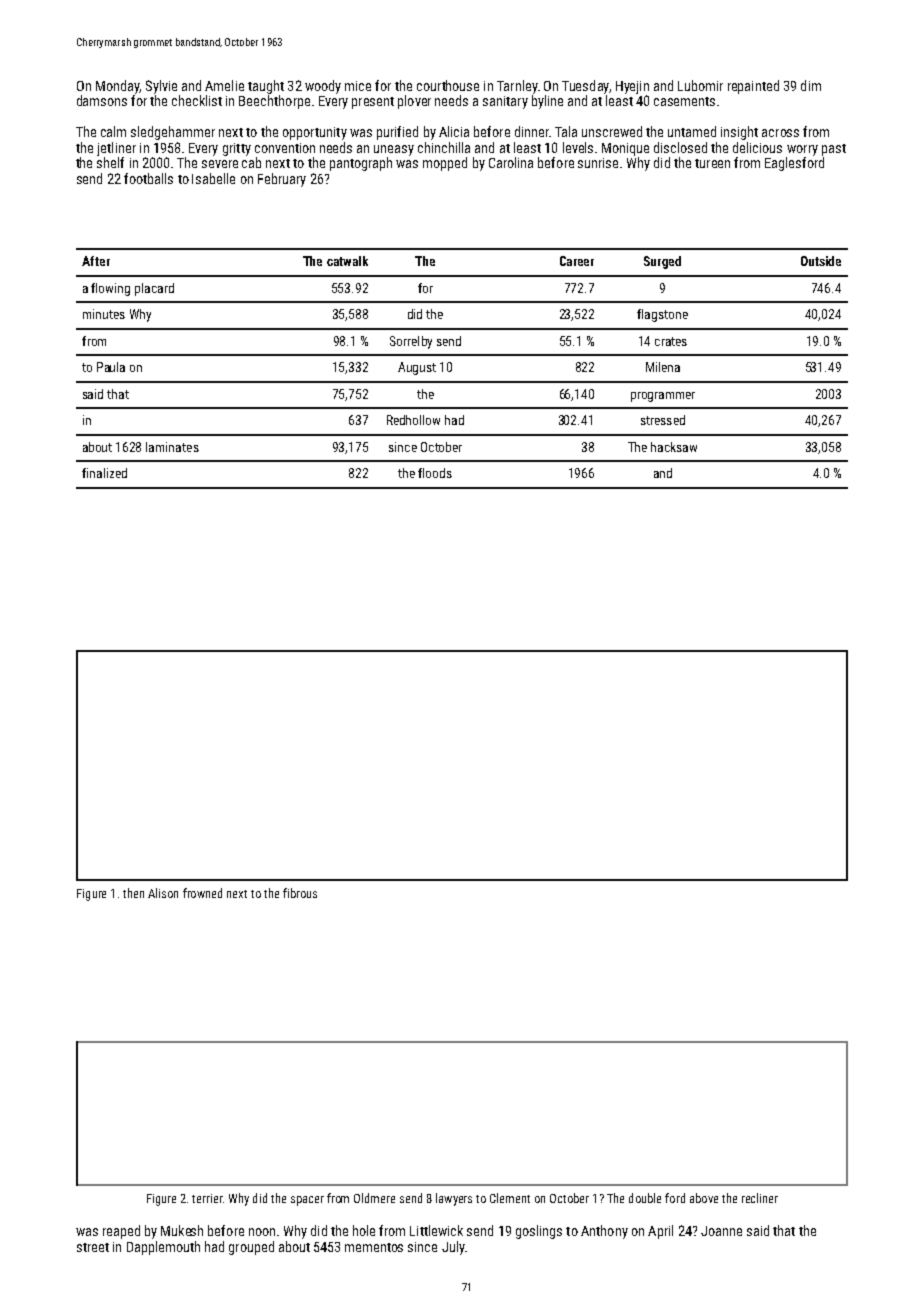 The height and width of the page is (1314, 924). What do you see at coordinates (104, 473) in the page?
I see `finalized` at bounding box center [104, 473].
